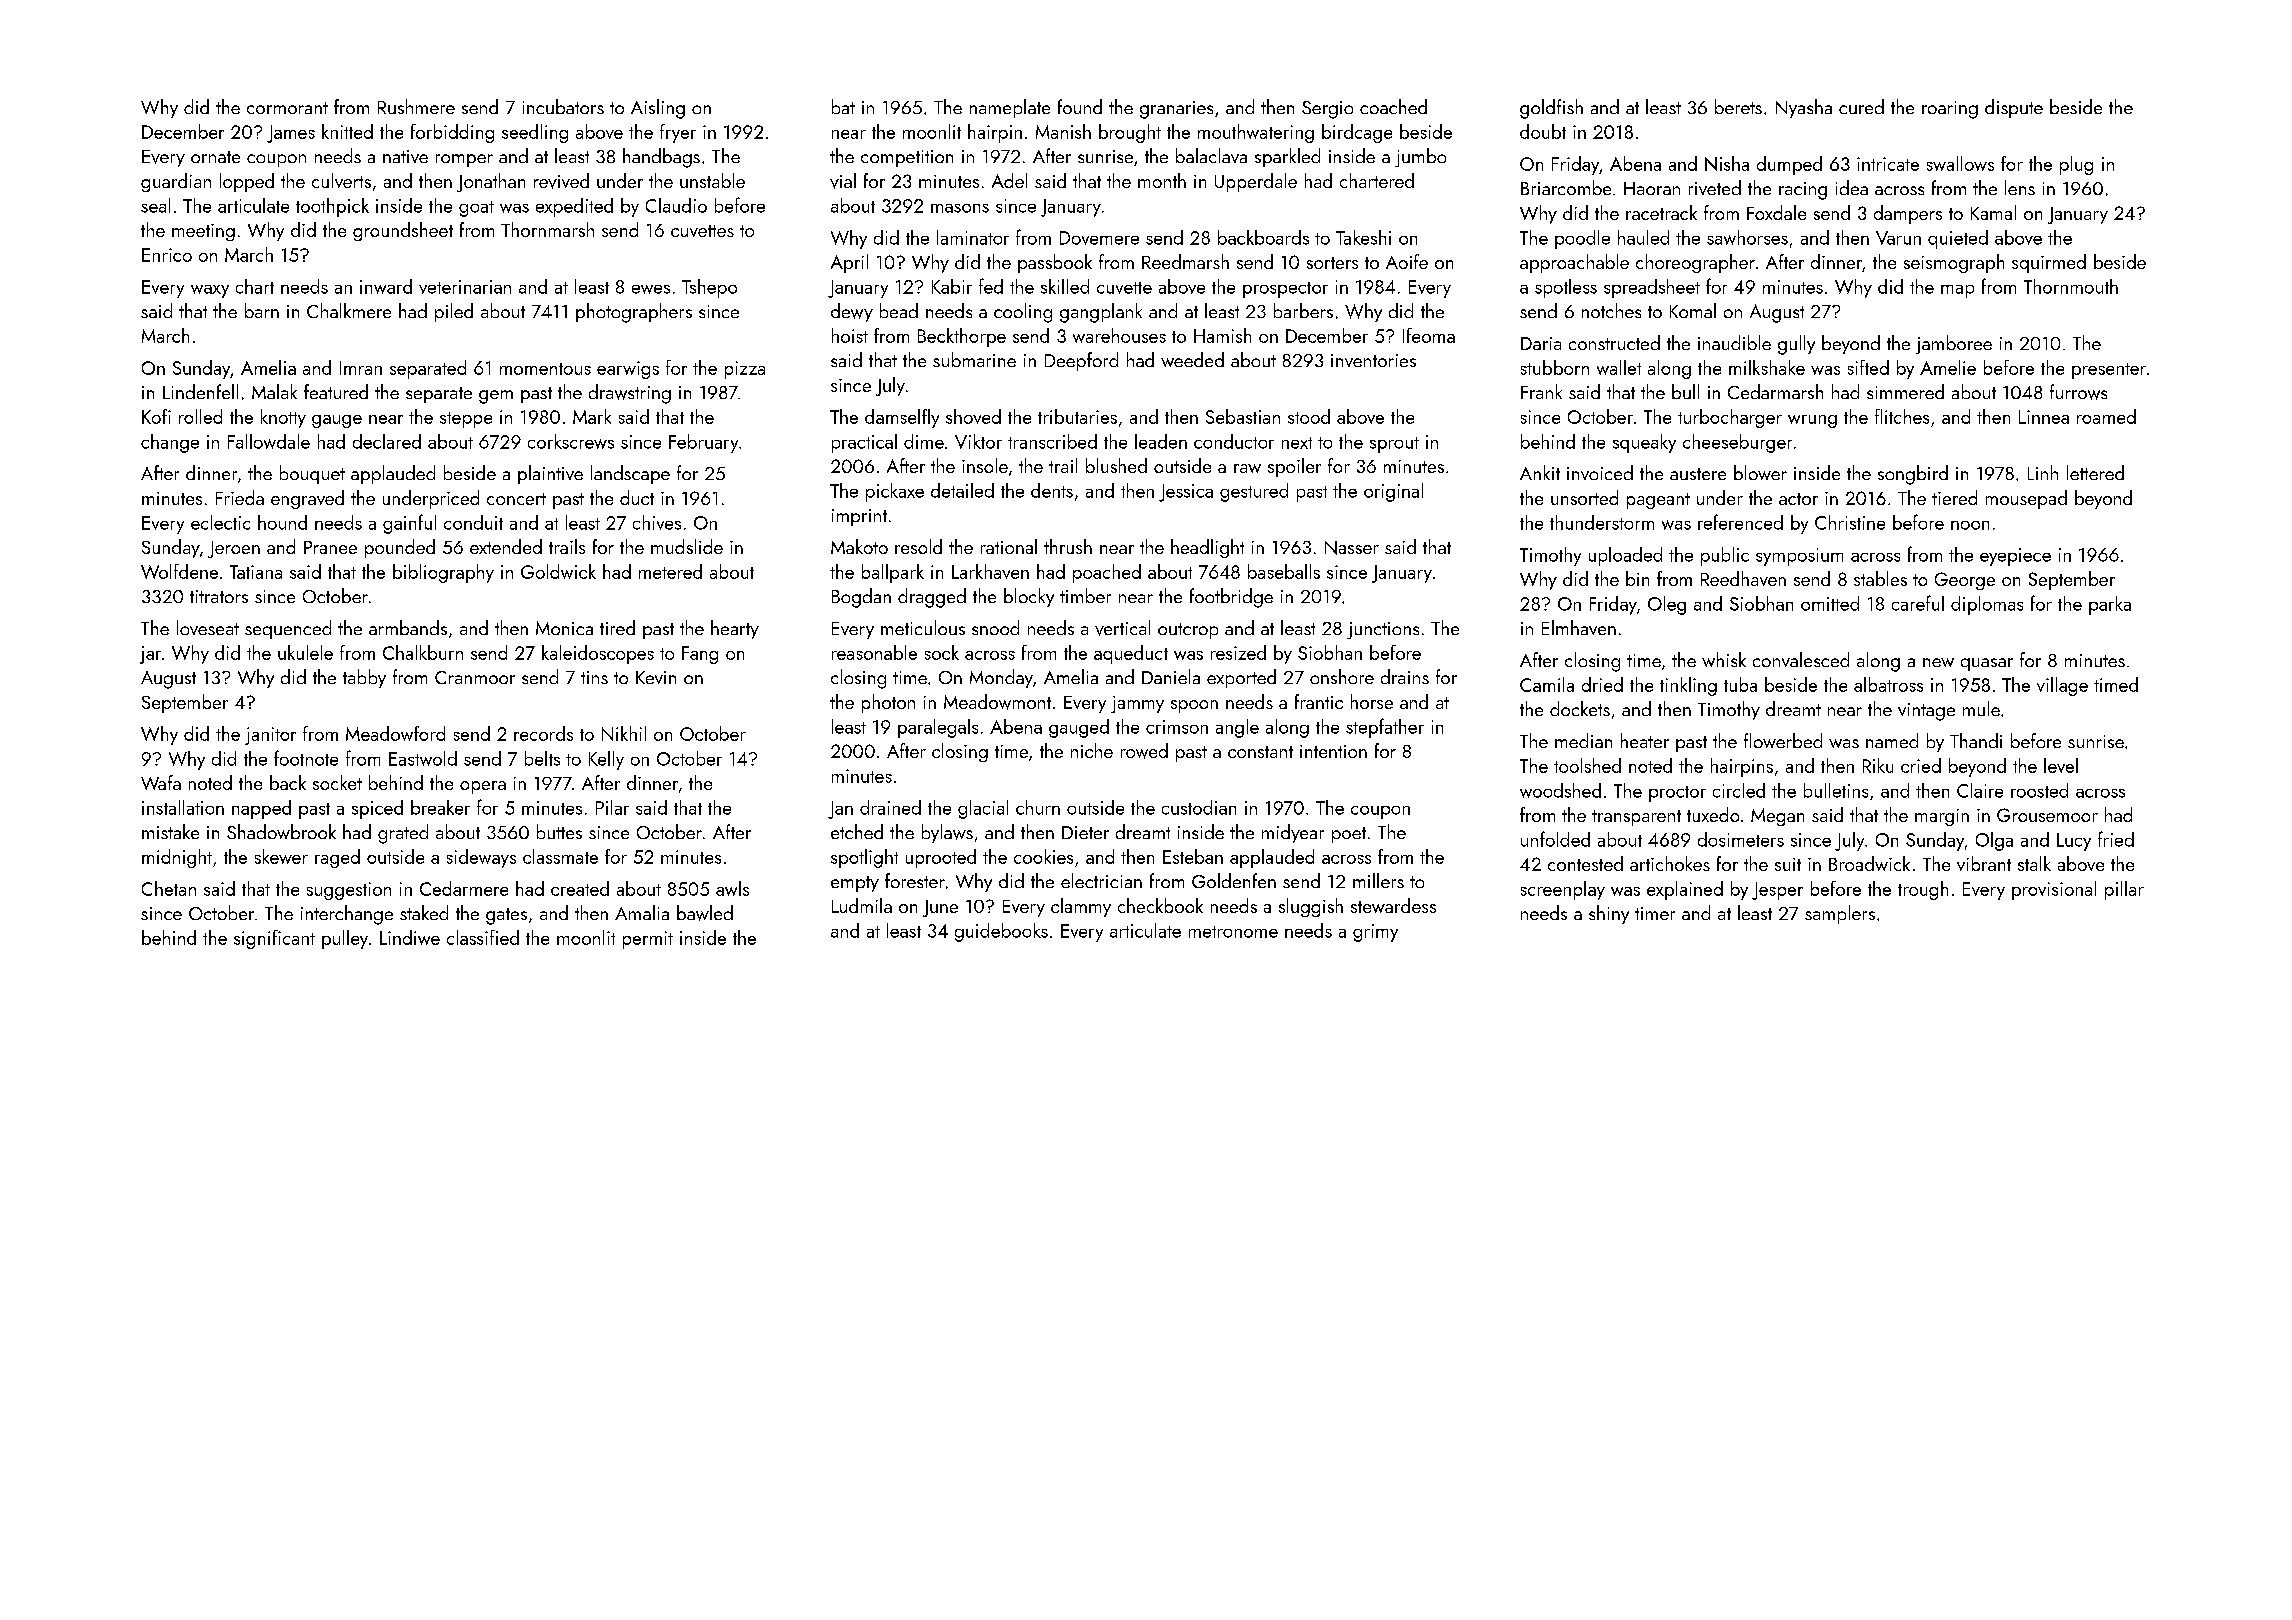 This document has height=1620, width=2292. What do you see at coordinates (1938, 662) in the document?
I see `new` at bounding box center [1938, 662].
